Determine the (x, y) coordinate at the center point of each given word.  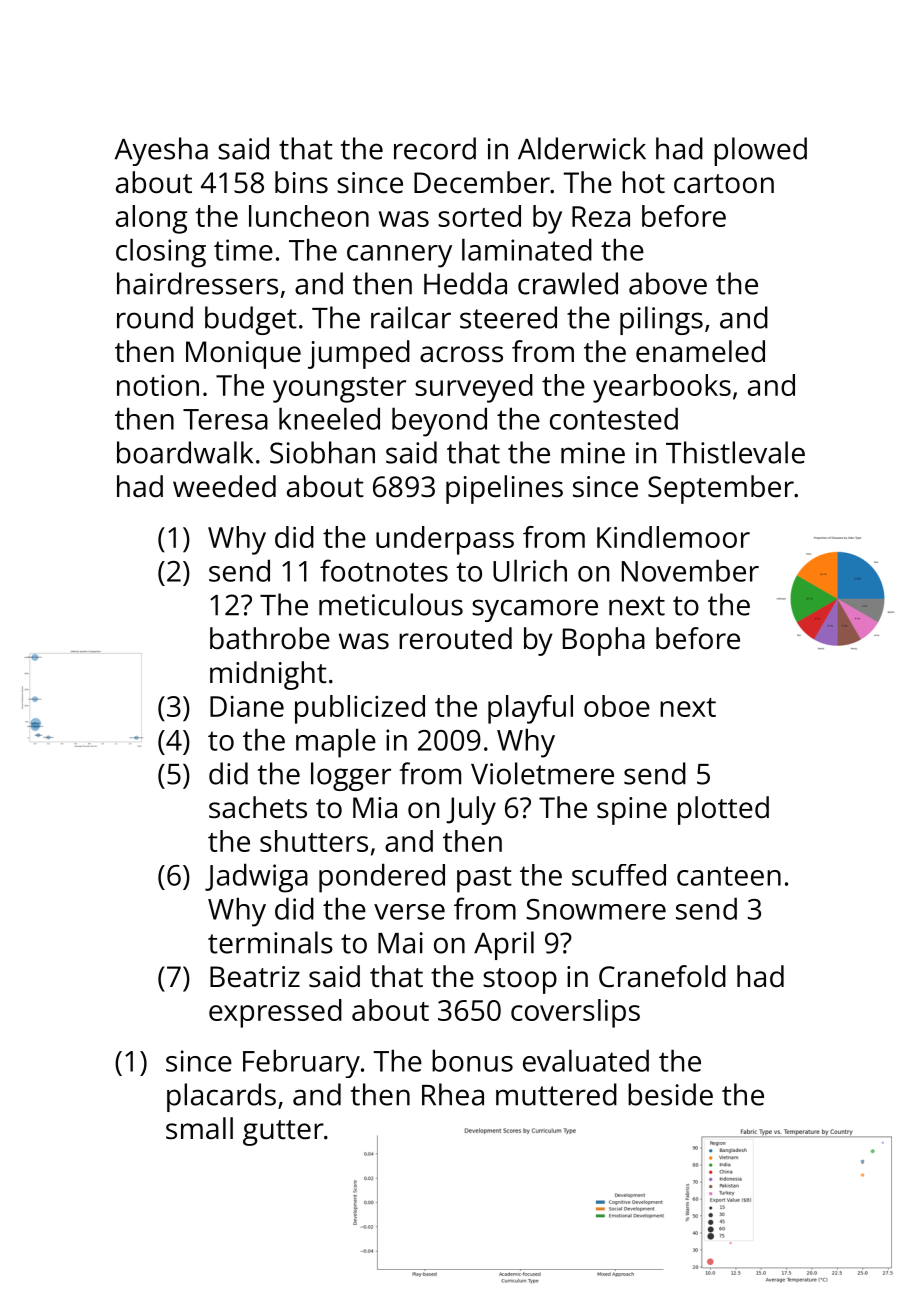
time (243, 250)
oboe (617, 706)
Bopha (604, 641)
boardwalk (185, 452)
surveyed (474, 388)
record (435, 148)
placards (221, 1097)
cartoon (724, 184)
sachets (258, 807)
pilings (661, 320)
